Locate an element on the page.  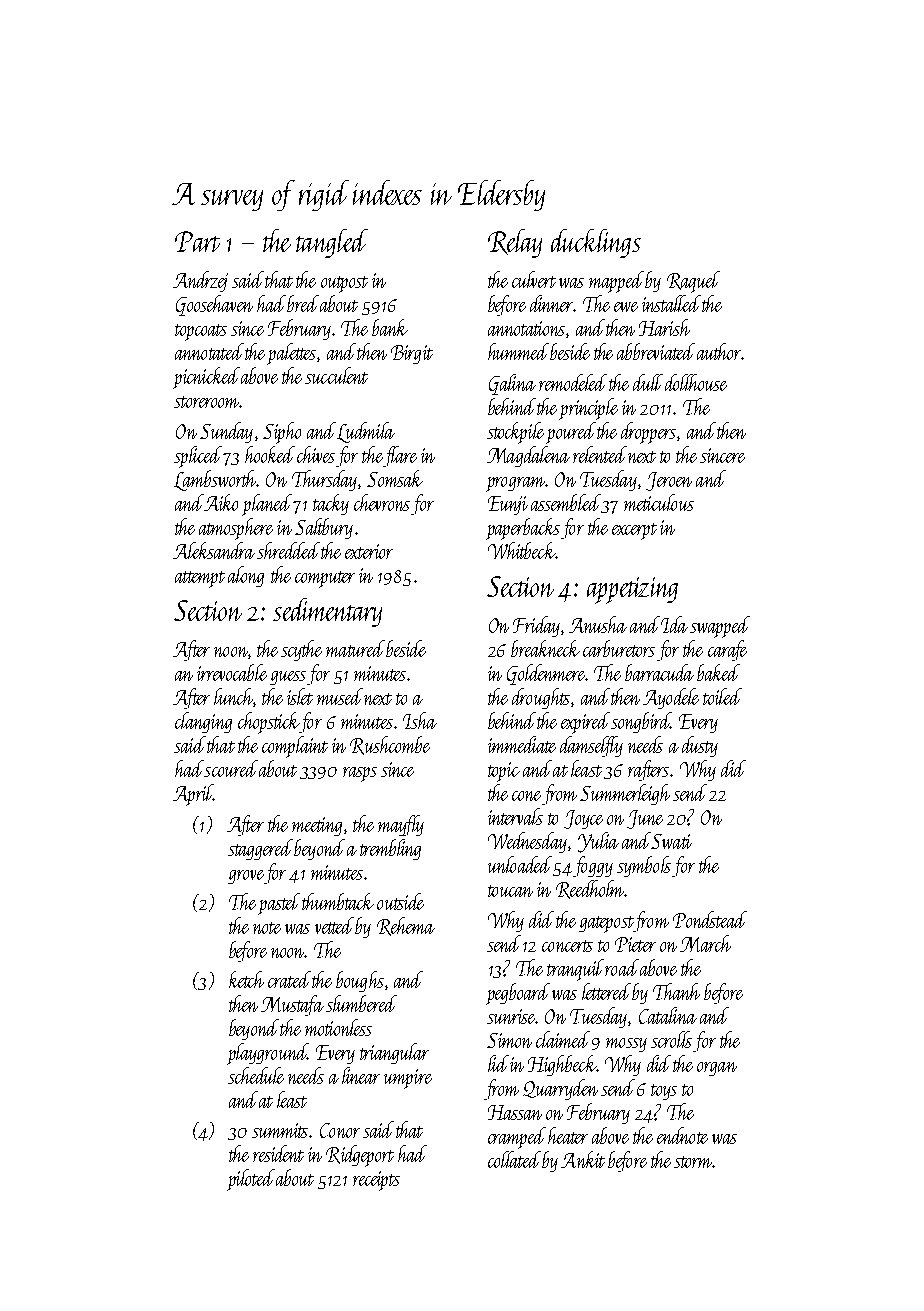
unloaded is located at coordinates (520, 864).
